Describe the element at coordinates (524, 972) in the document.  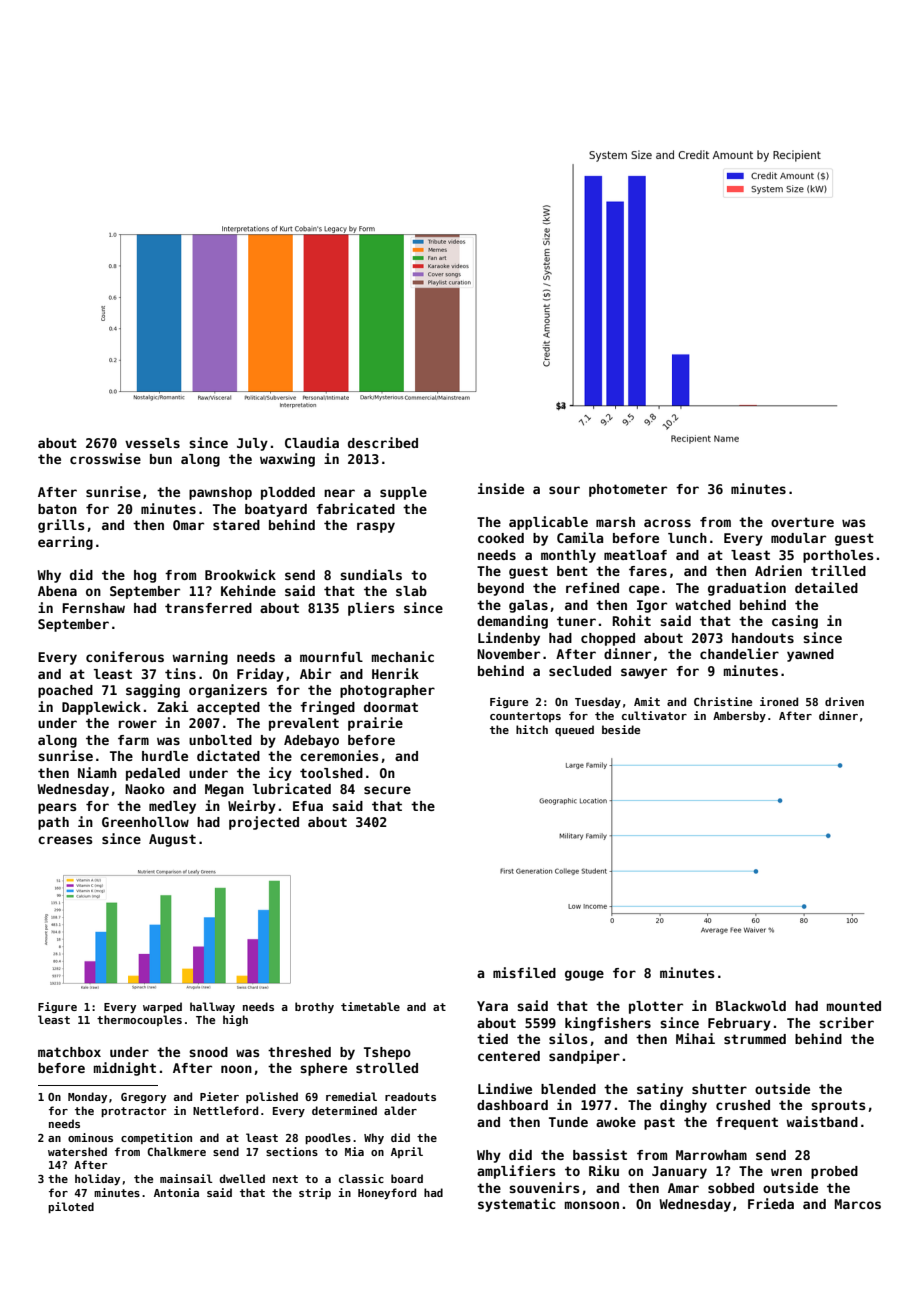
I see `misfiled` at that location.
